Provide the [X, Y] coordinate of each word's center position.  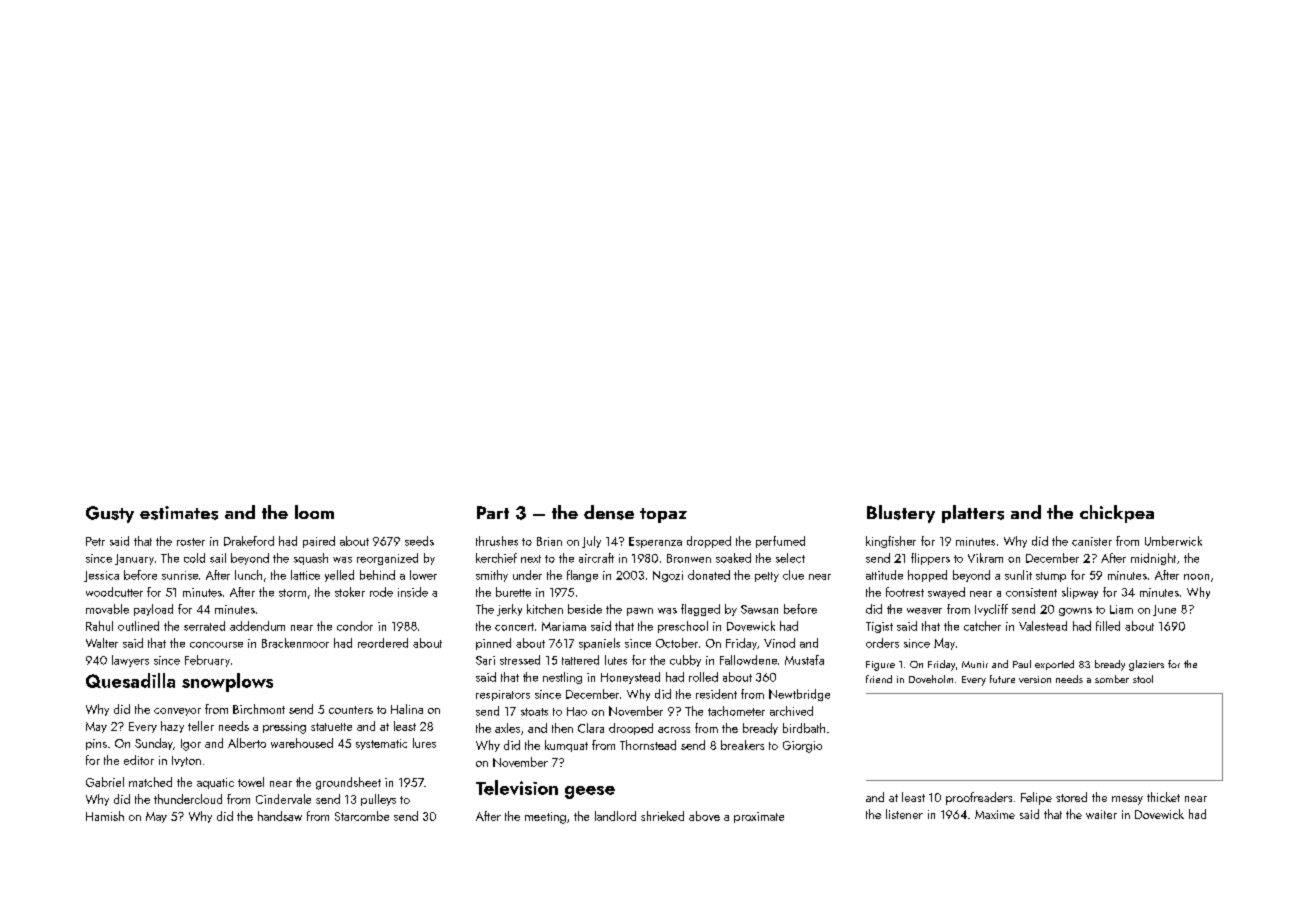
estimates [179, 513]
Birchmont [259, 709]
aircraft [596, 558]
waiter [1101, 814]
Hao [577, 711]
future [1002, 679]
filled [1108, 626]
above [704, 816]
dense [609, 512]
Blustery [901, 514]
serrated [204, 626]
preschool [683, 627]
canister [1092, 541]
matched [150, 782]
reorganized [387, 559]
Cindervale [283, 799]
